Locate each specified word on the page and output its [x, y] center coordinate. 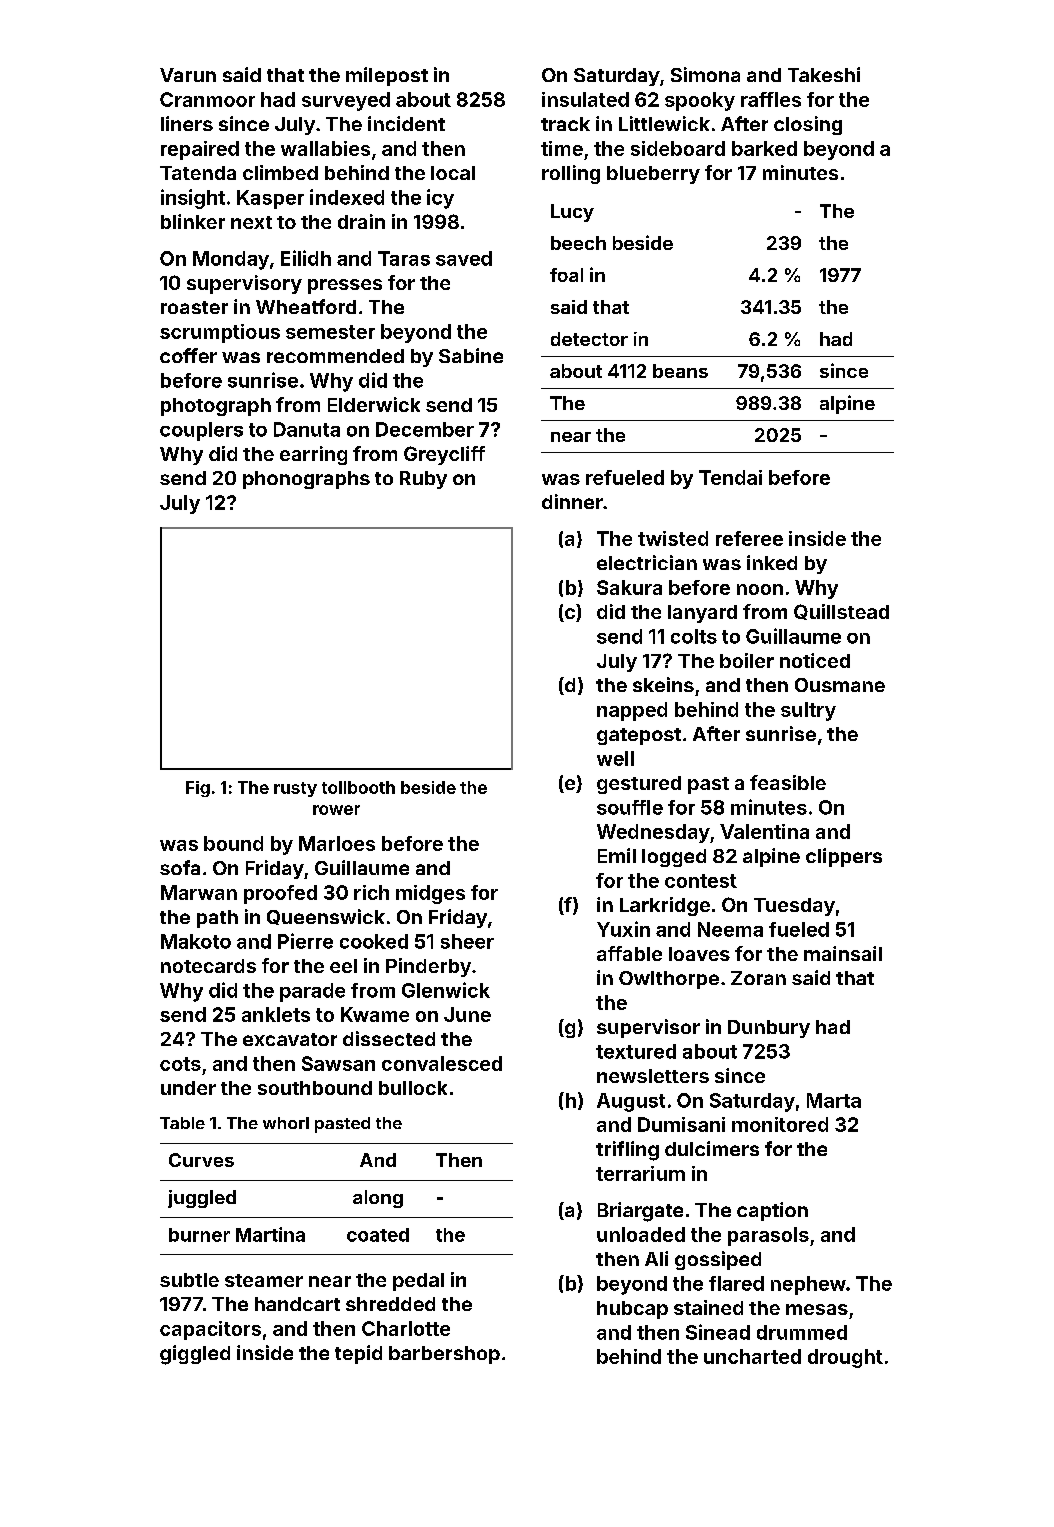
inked [772, 562]
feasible [788, 782]
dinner [572, 501]
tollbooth [358, 787]
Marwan [199, 892]
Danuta [307, 429]
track [565, 124]
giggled [195, 1355]
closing [808, 125]
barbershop [444, 1355]
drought [845, 1358]
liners [187, 123]
